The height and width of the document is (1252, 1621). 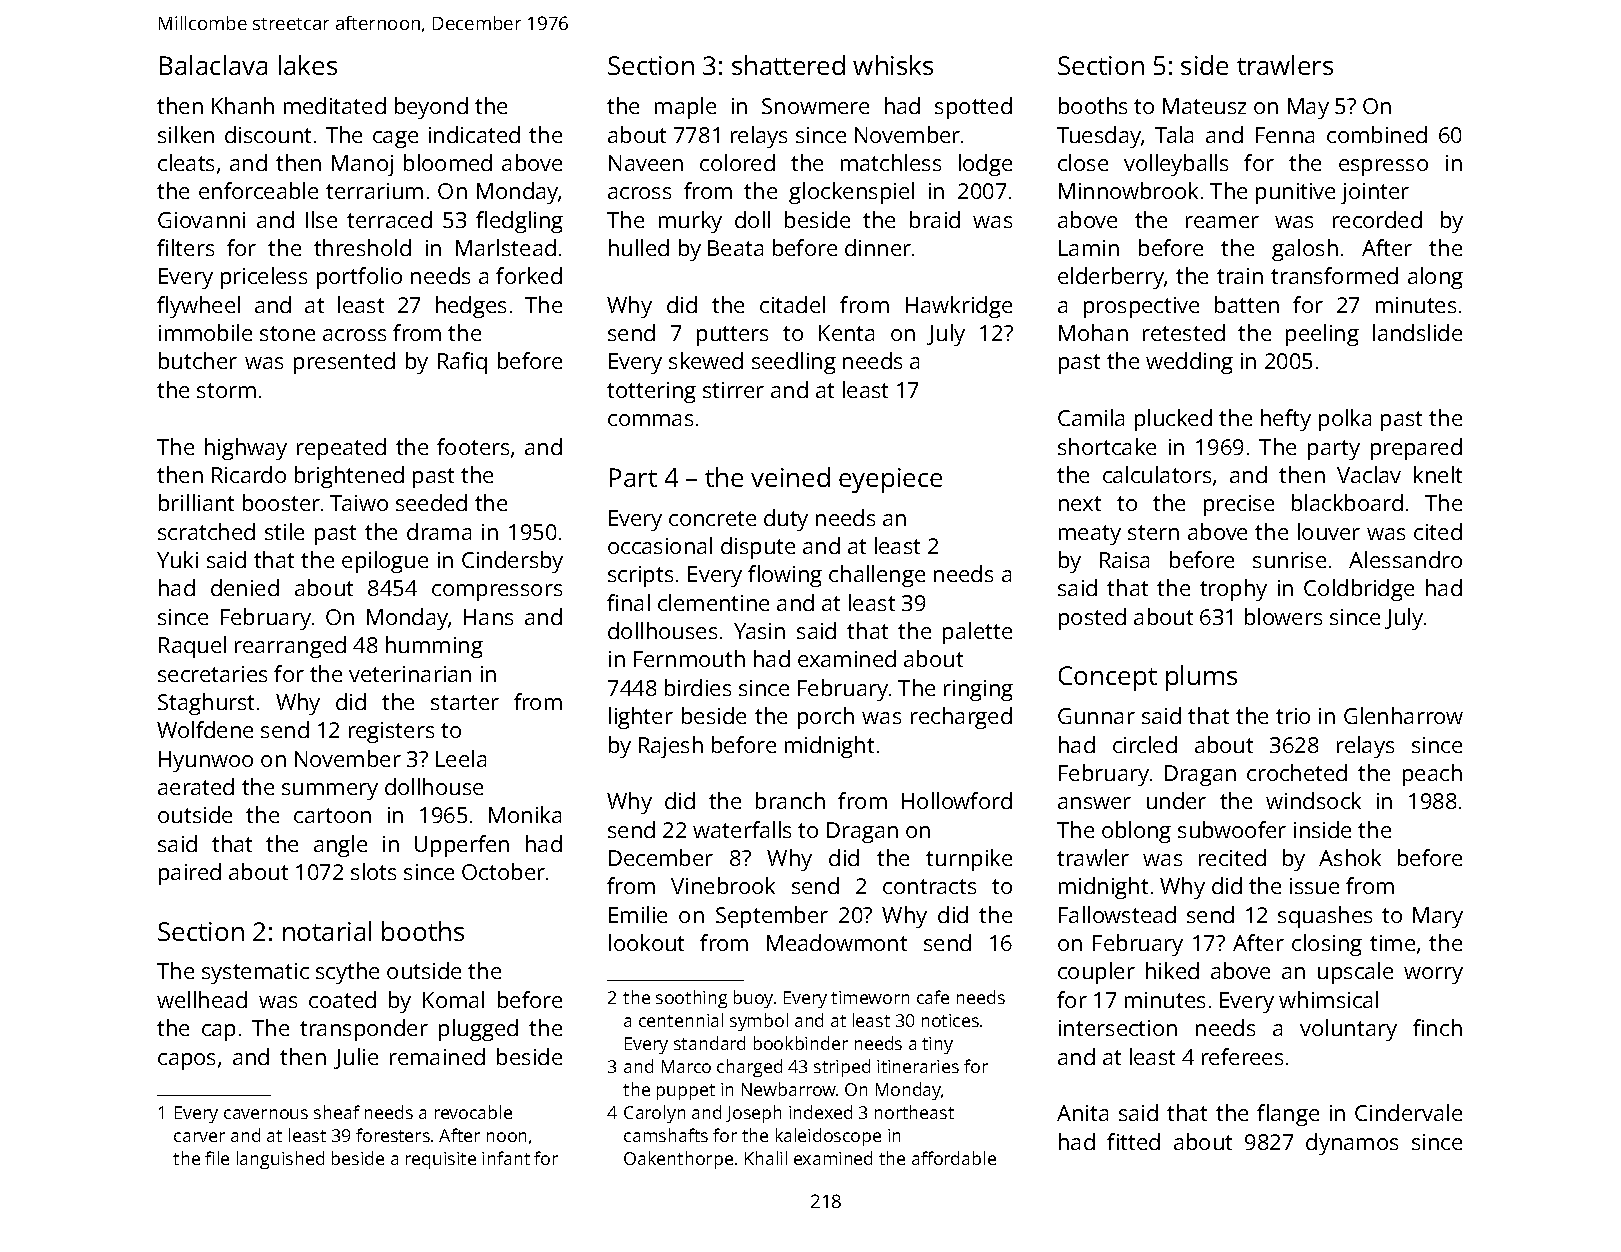 I want to click on Camila, so click(x=1091, y=417).
